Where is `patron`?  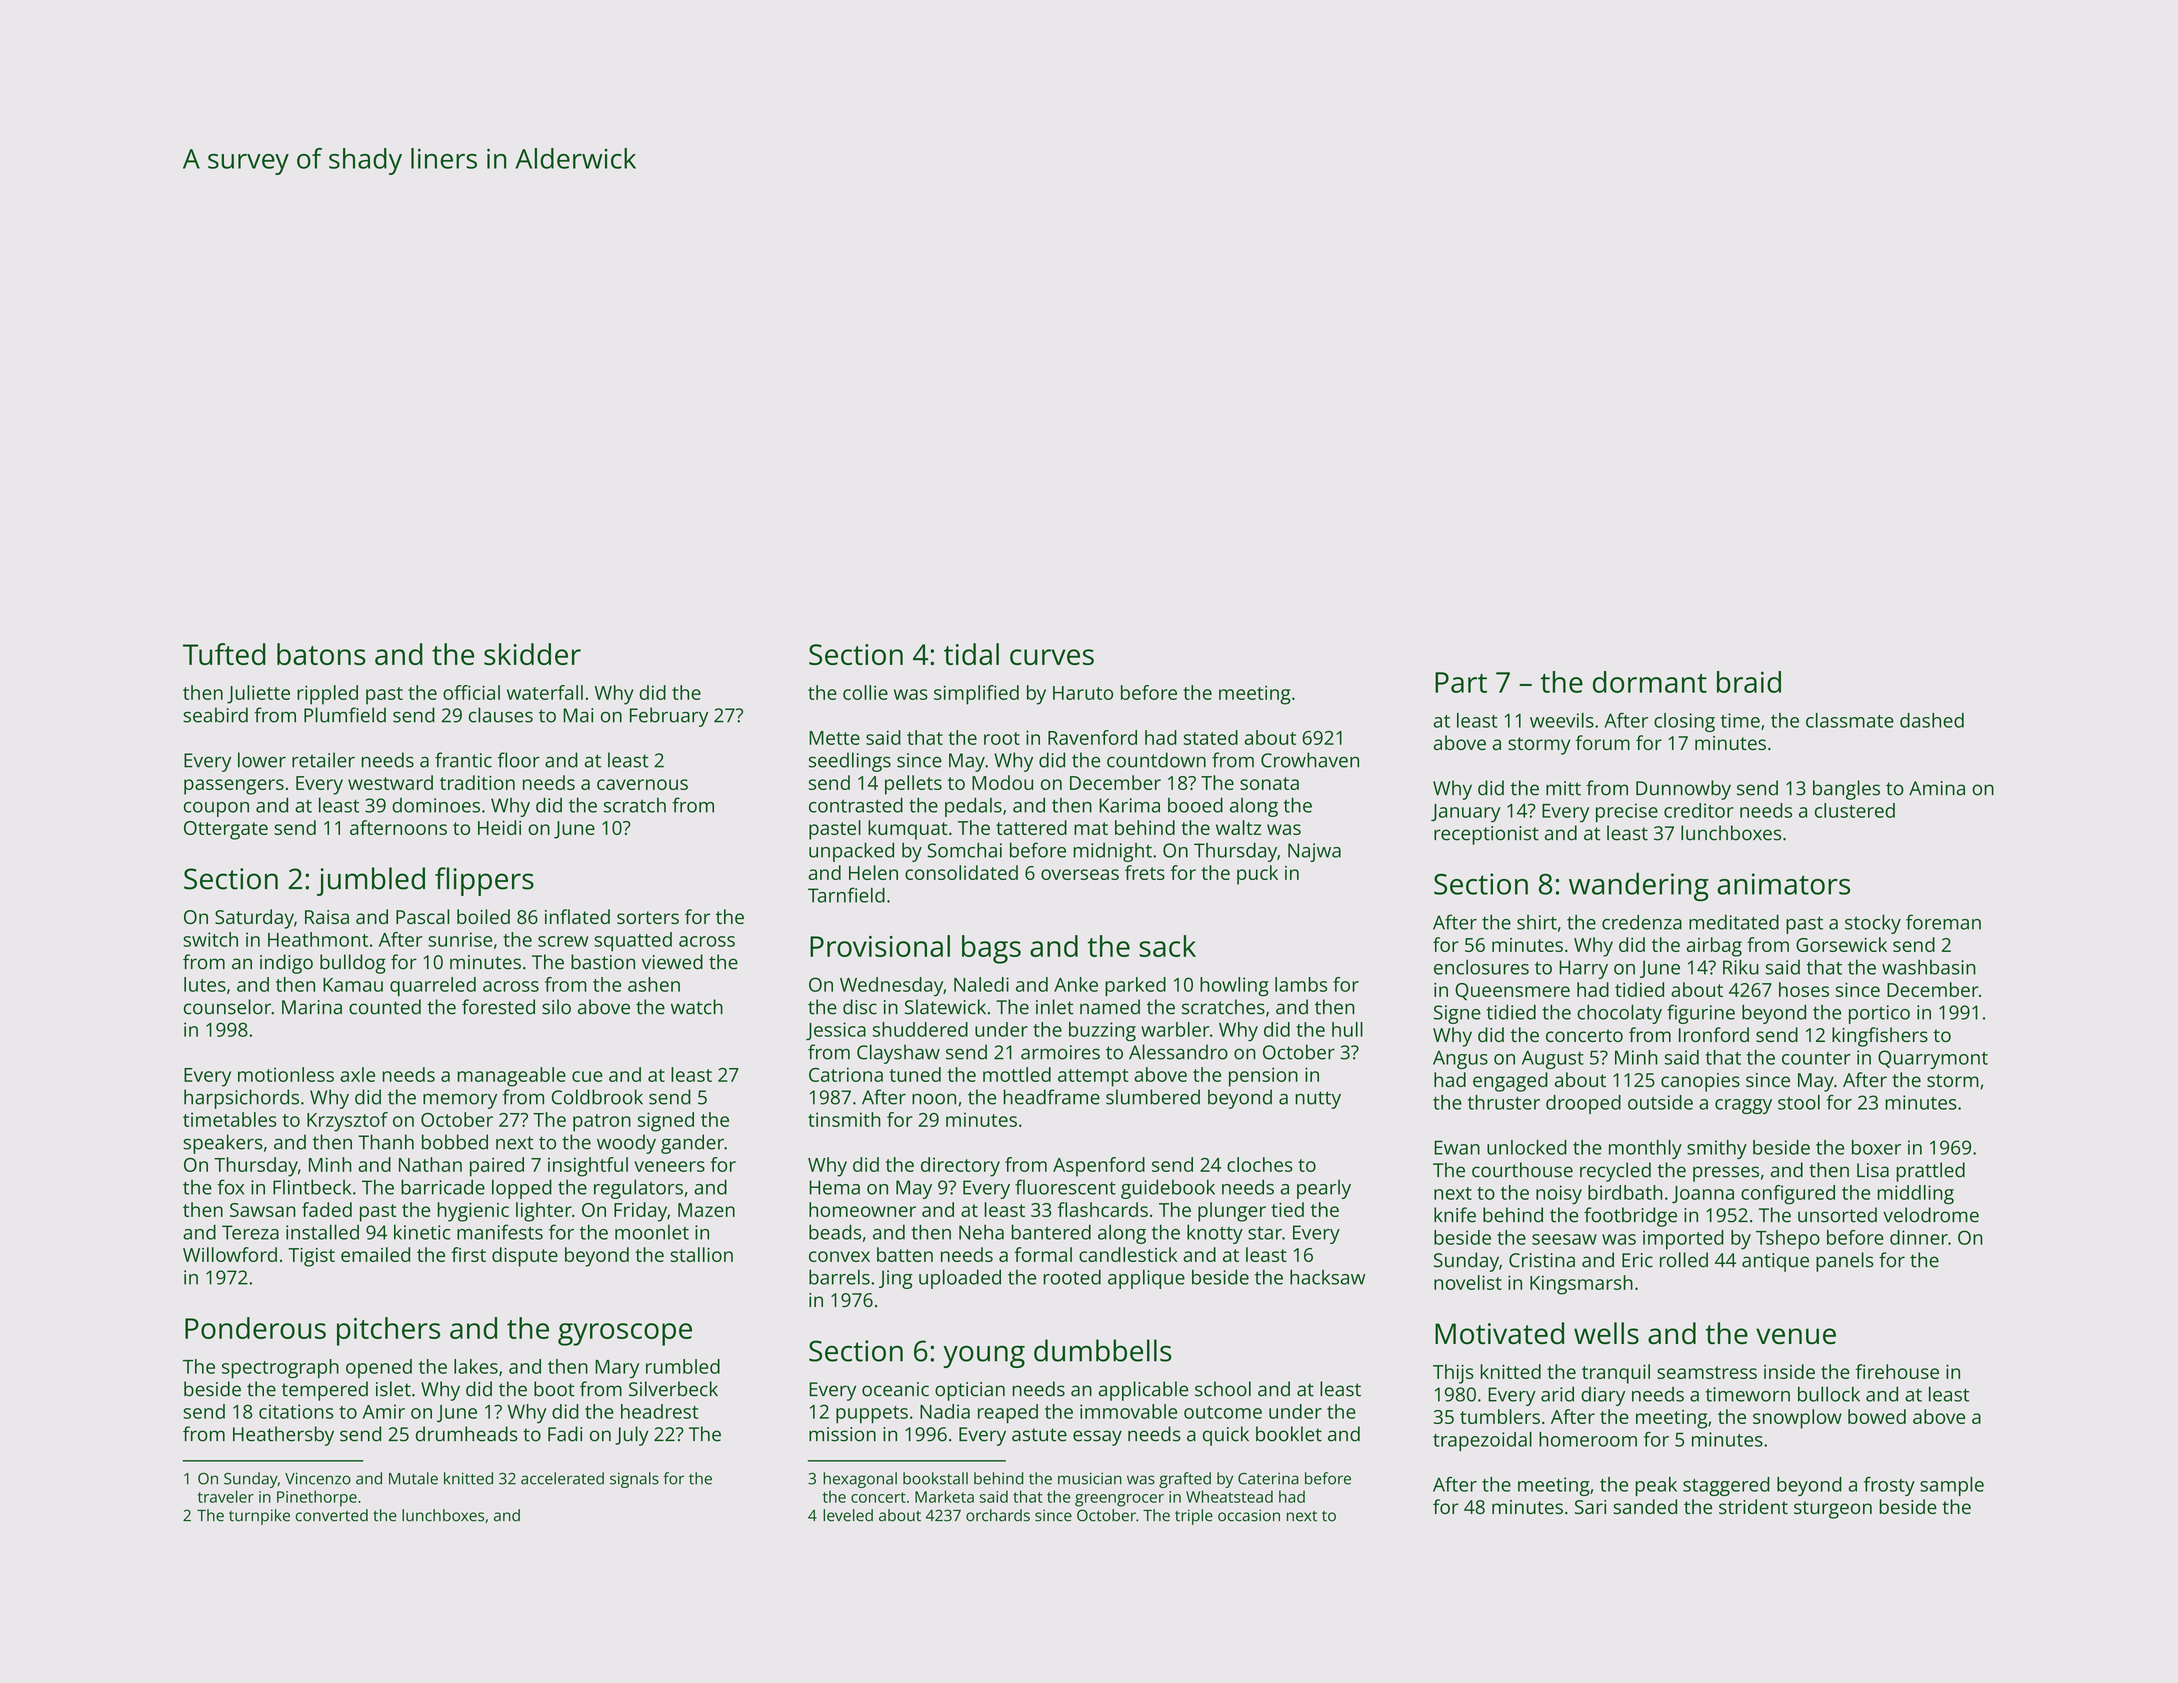
patron is located at coordinates (602, 1123).
